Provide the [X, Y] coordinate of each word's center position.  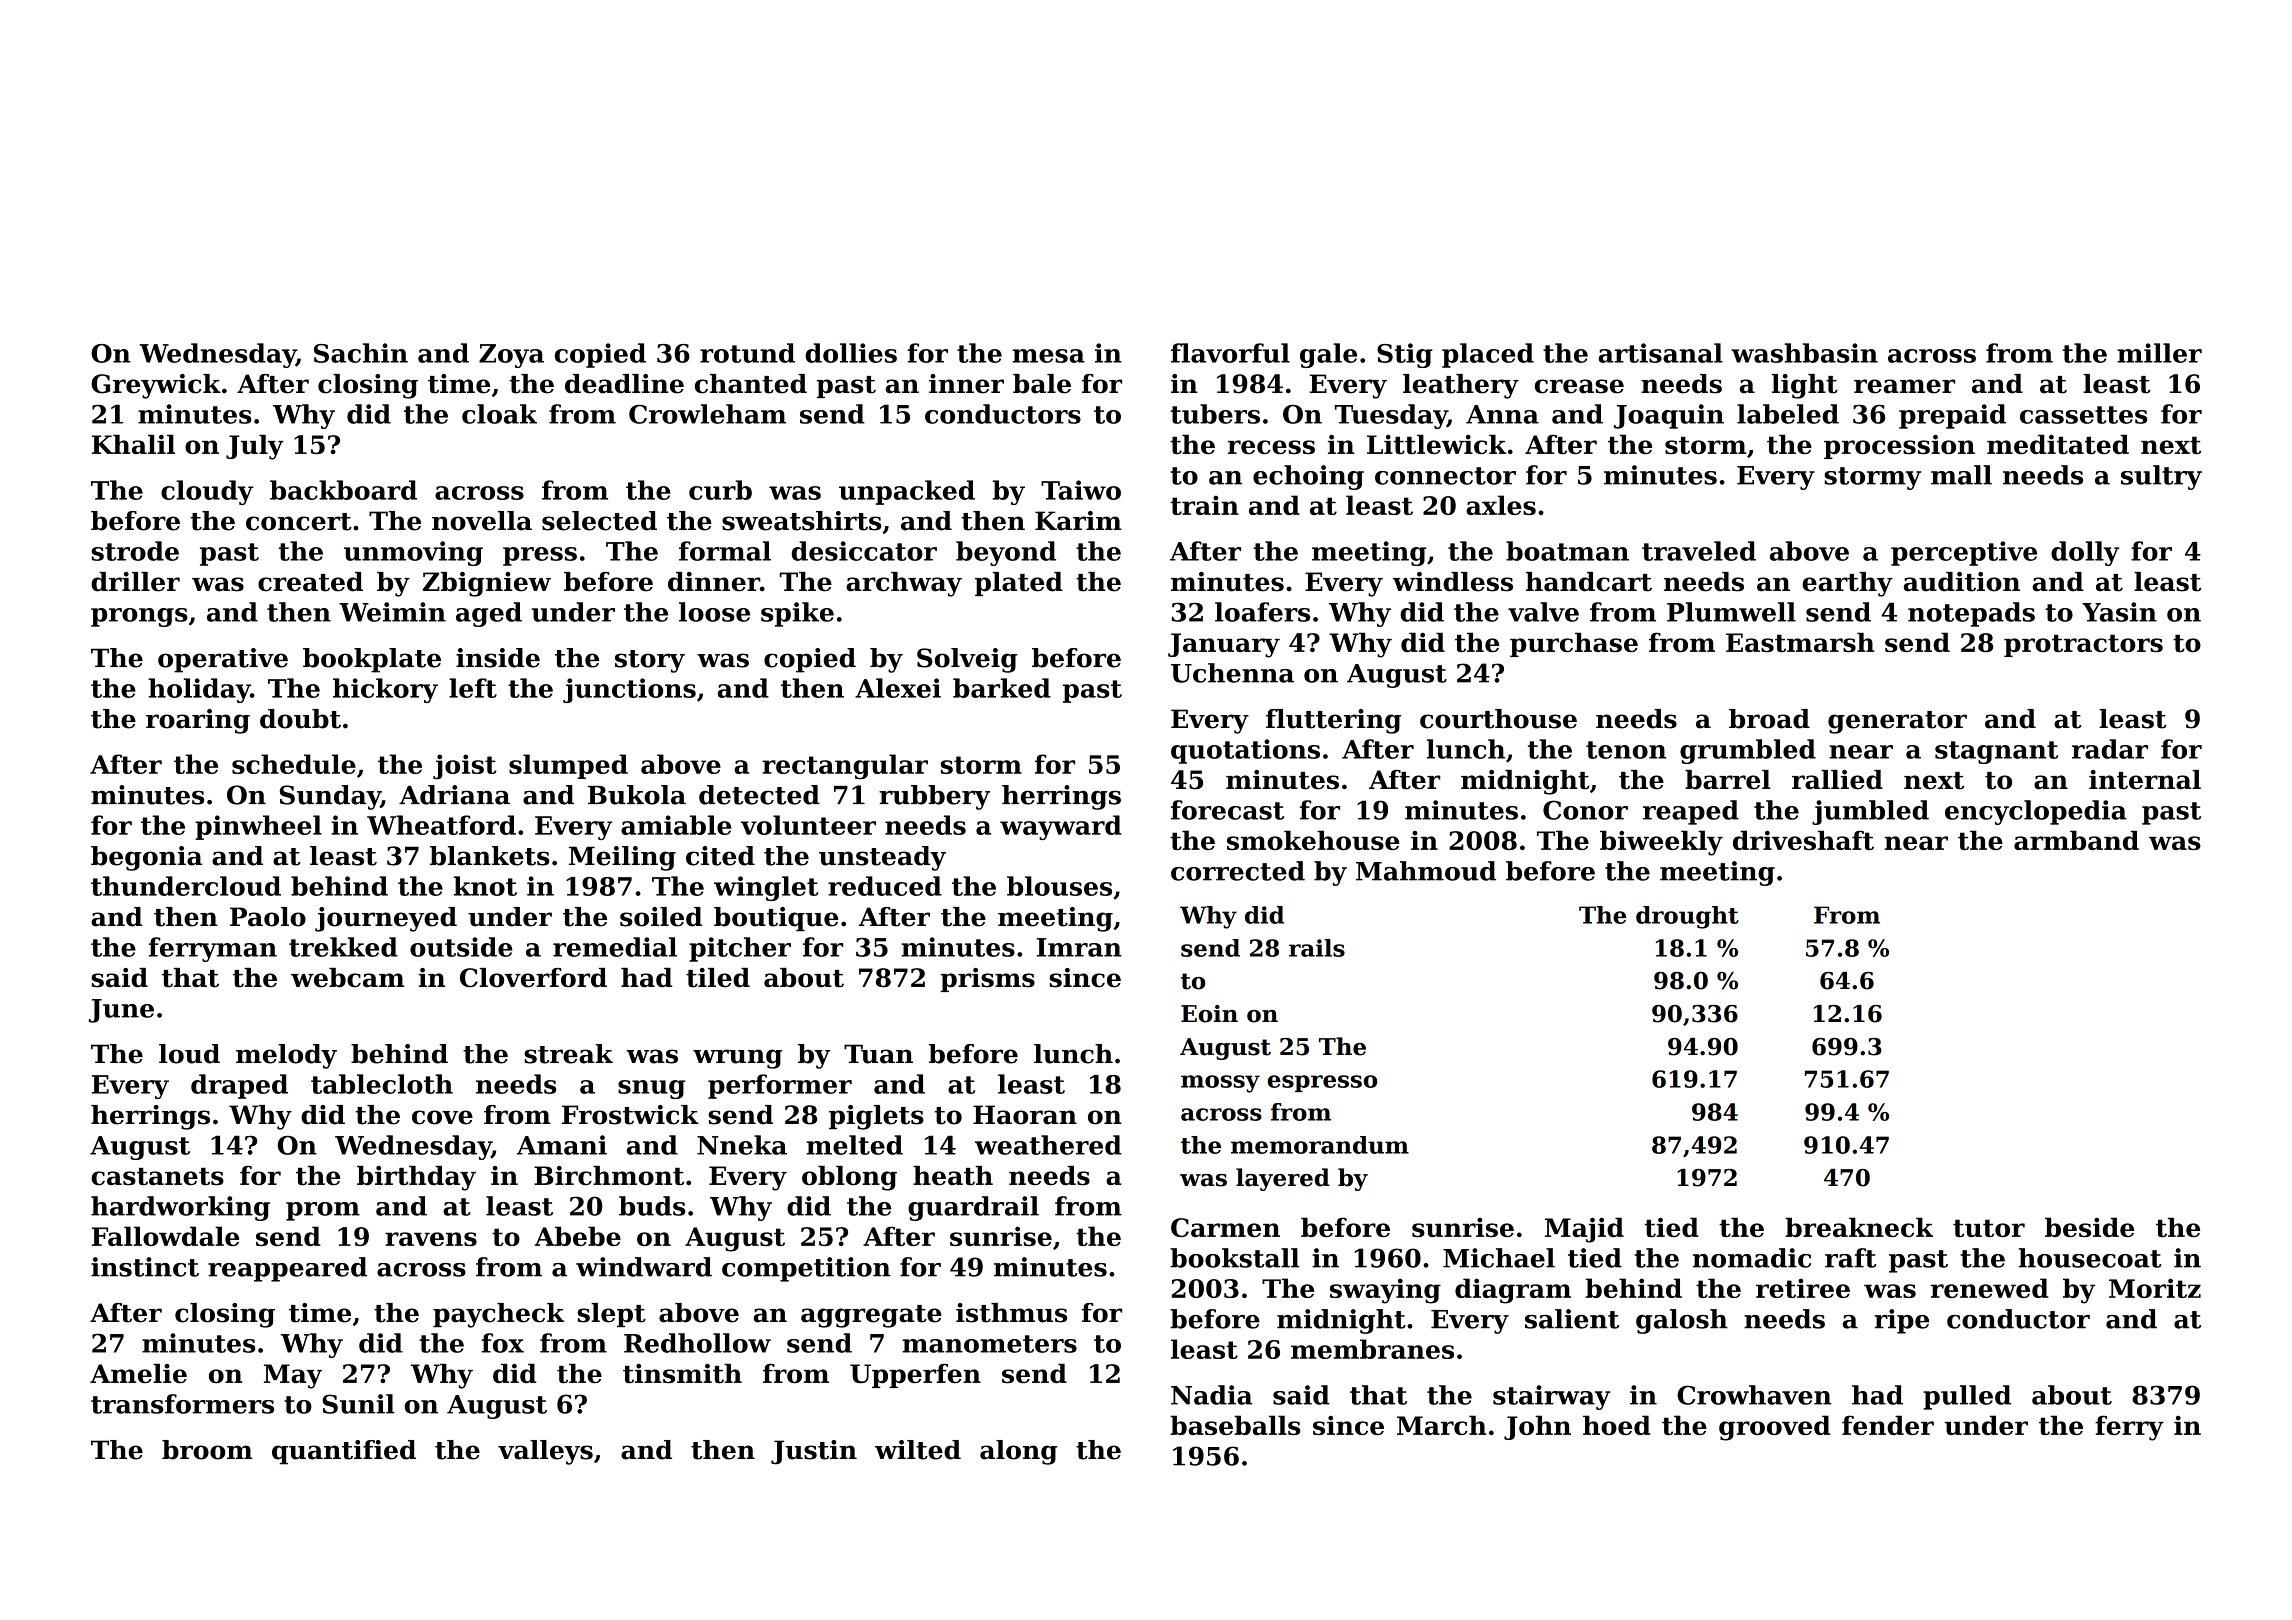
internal [2145, 780]
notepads [1971, 614]
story [650, 661]
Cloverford [533, 978]
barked [1002, 688]
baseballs [1235, 1425]
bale [1042, 384]
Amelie [138, 1373]
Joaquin [1669, 416]
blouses [1059, 886]
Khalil [133, 444]
